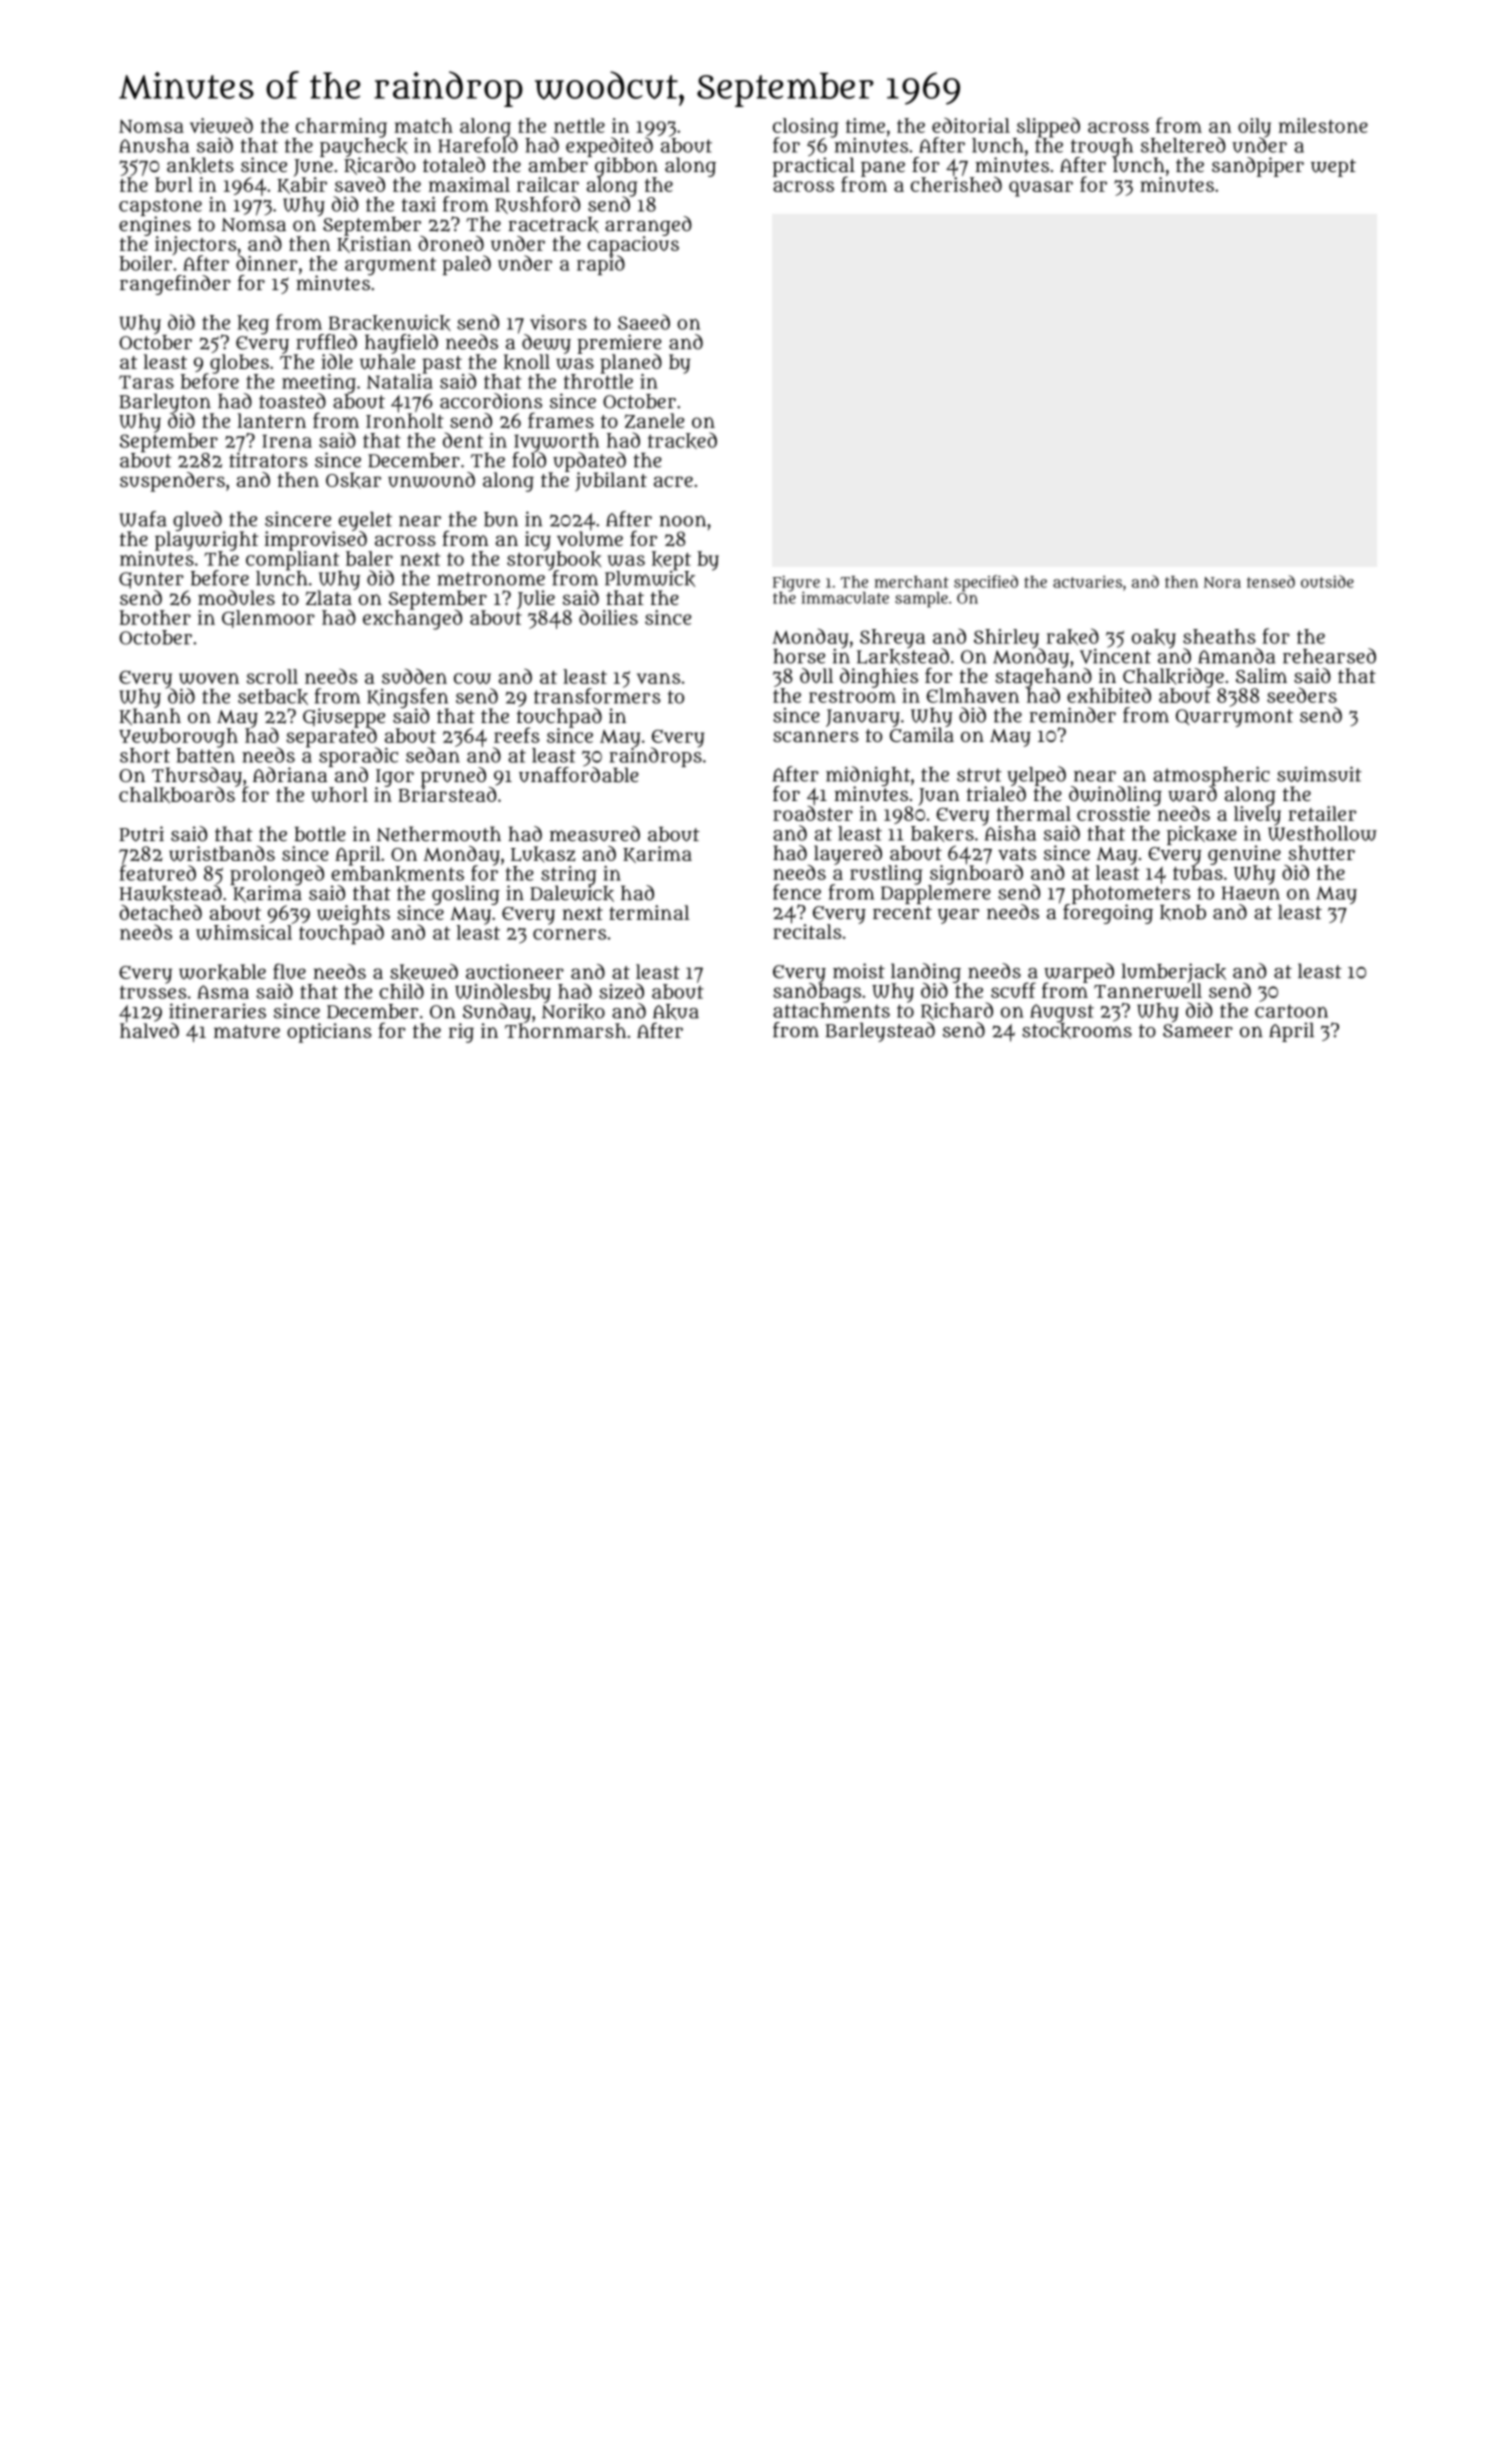  What do you see at coordinates (859, 971) in the screenshot?
I see `moist` at bounding box center [859, 971].
